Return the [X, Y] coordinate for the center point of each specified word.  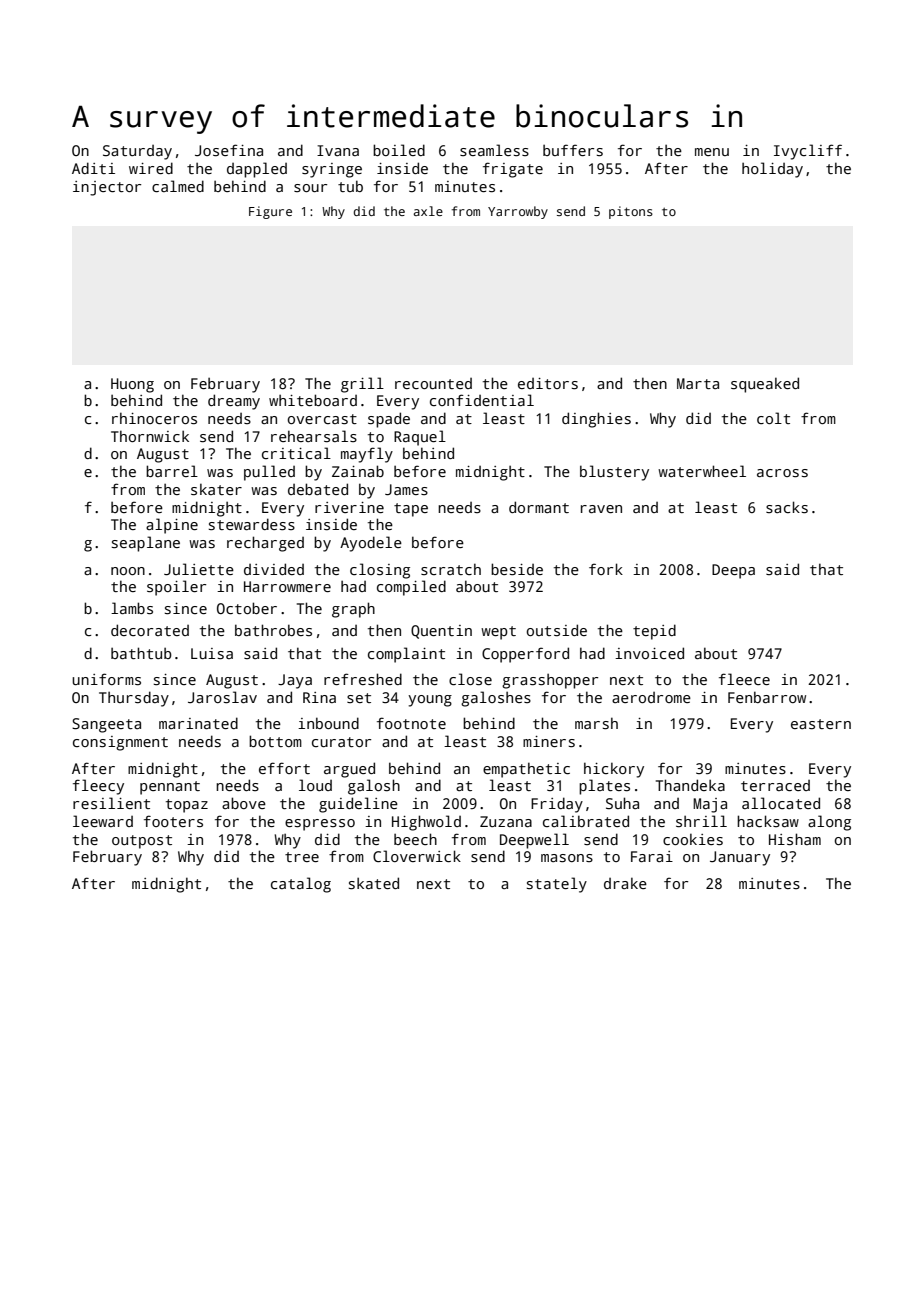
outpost [142, 842]
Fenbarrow [767, 697]
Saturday [137, 152]
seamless [494, 150]
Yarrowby [518, 212]
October [247, 608]
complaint [406, 655]
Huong [132, 385]
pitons [631, 212]
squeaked [765, 385]
